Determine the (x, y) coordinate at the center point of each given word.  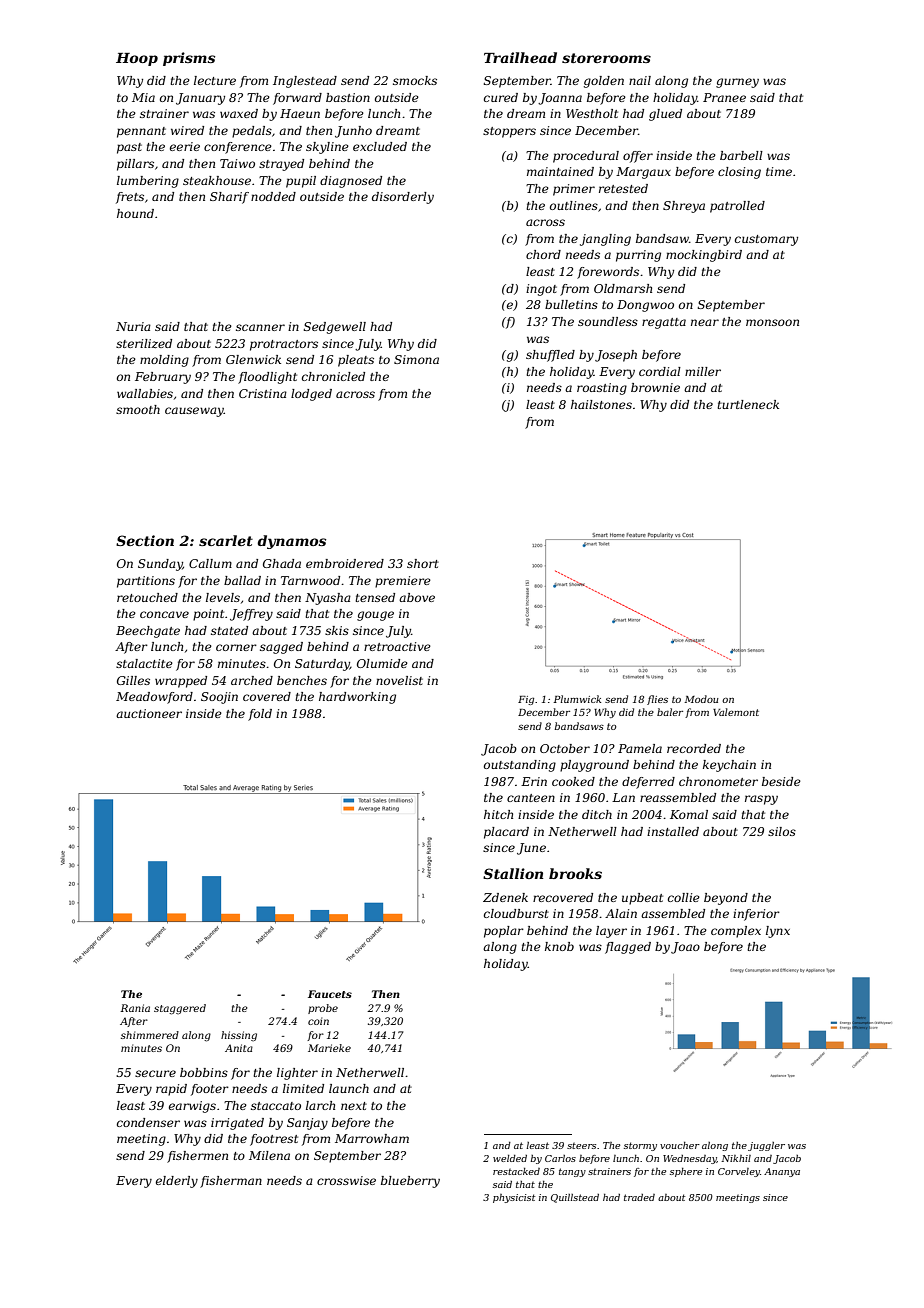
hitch (498, 814)
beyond (726, 899)
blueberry (410, 1182)
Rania (135, 1008)
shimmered (150, 1035)
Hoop (137, 59)
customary (766, 240)
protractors (284, 345)
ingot (541, 290)
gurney (737, 83)
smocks (415, 80)
